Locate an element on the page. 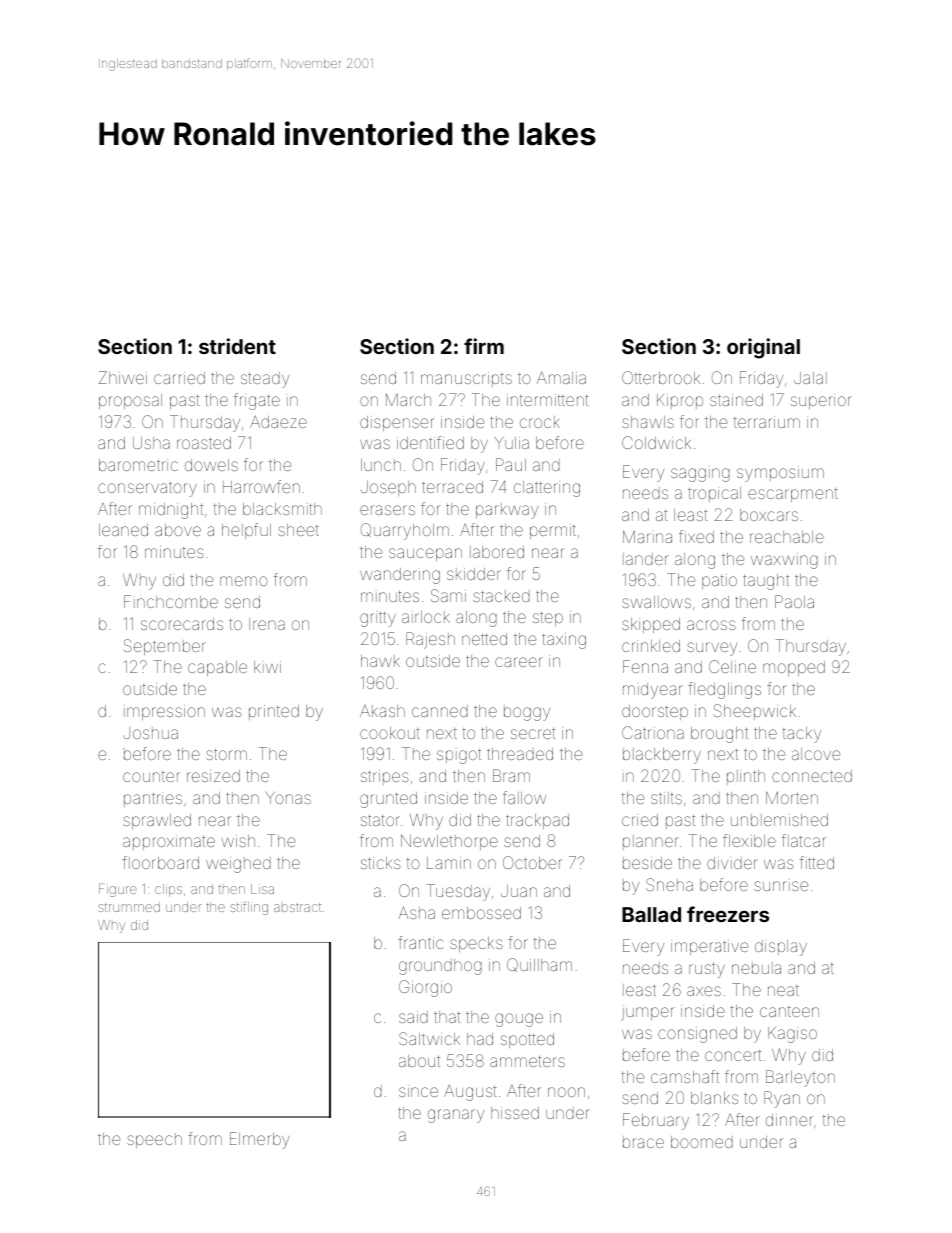  patio is located at coordinates (719, 582).
